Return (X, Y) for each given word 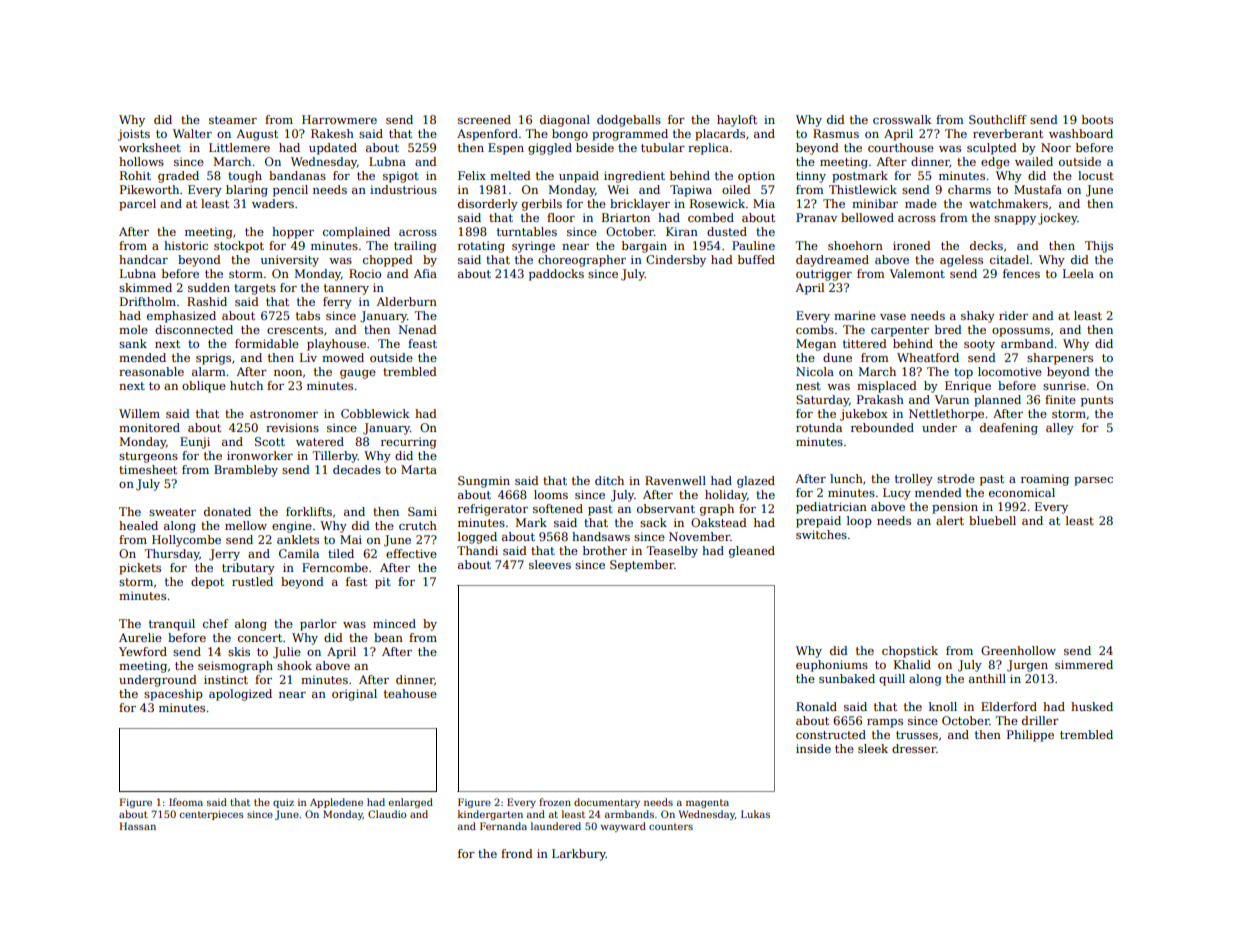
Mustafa (1038, 189)
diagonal (565, 121)
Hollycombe (186, 541)
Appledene (336, 803)
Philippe (1030, 736)
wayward (623, 827)
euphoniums (832, 666)
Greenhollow (1018, 650)
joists (134, 135)
